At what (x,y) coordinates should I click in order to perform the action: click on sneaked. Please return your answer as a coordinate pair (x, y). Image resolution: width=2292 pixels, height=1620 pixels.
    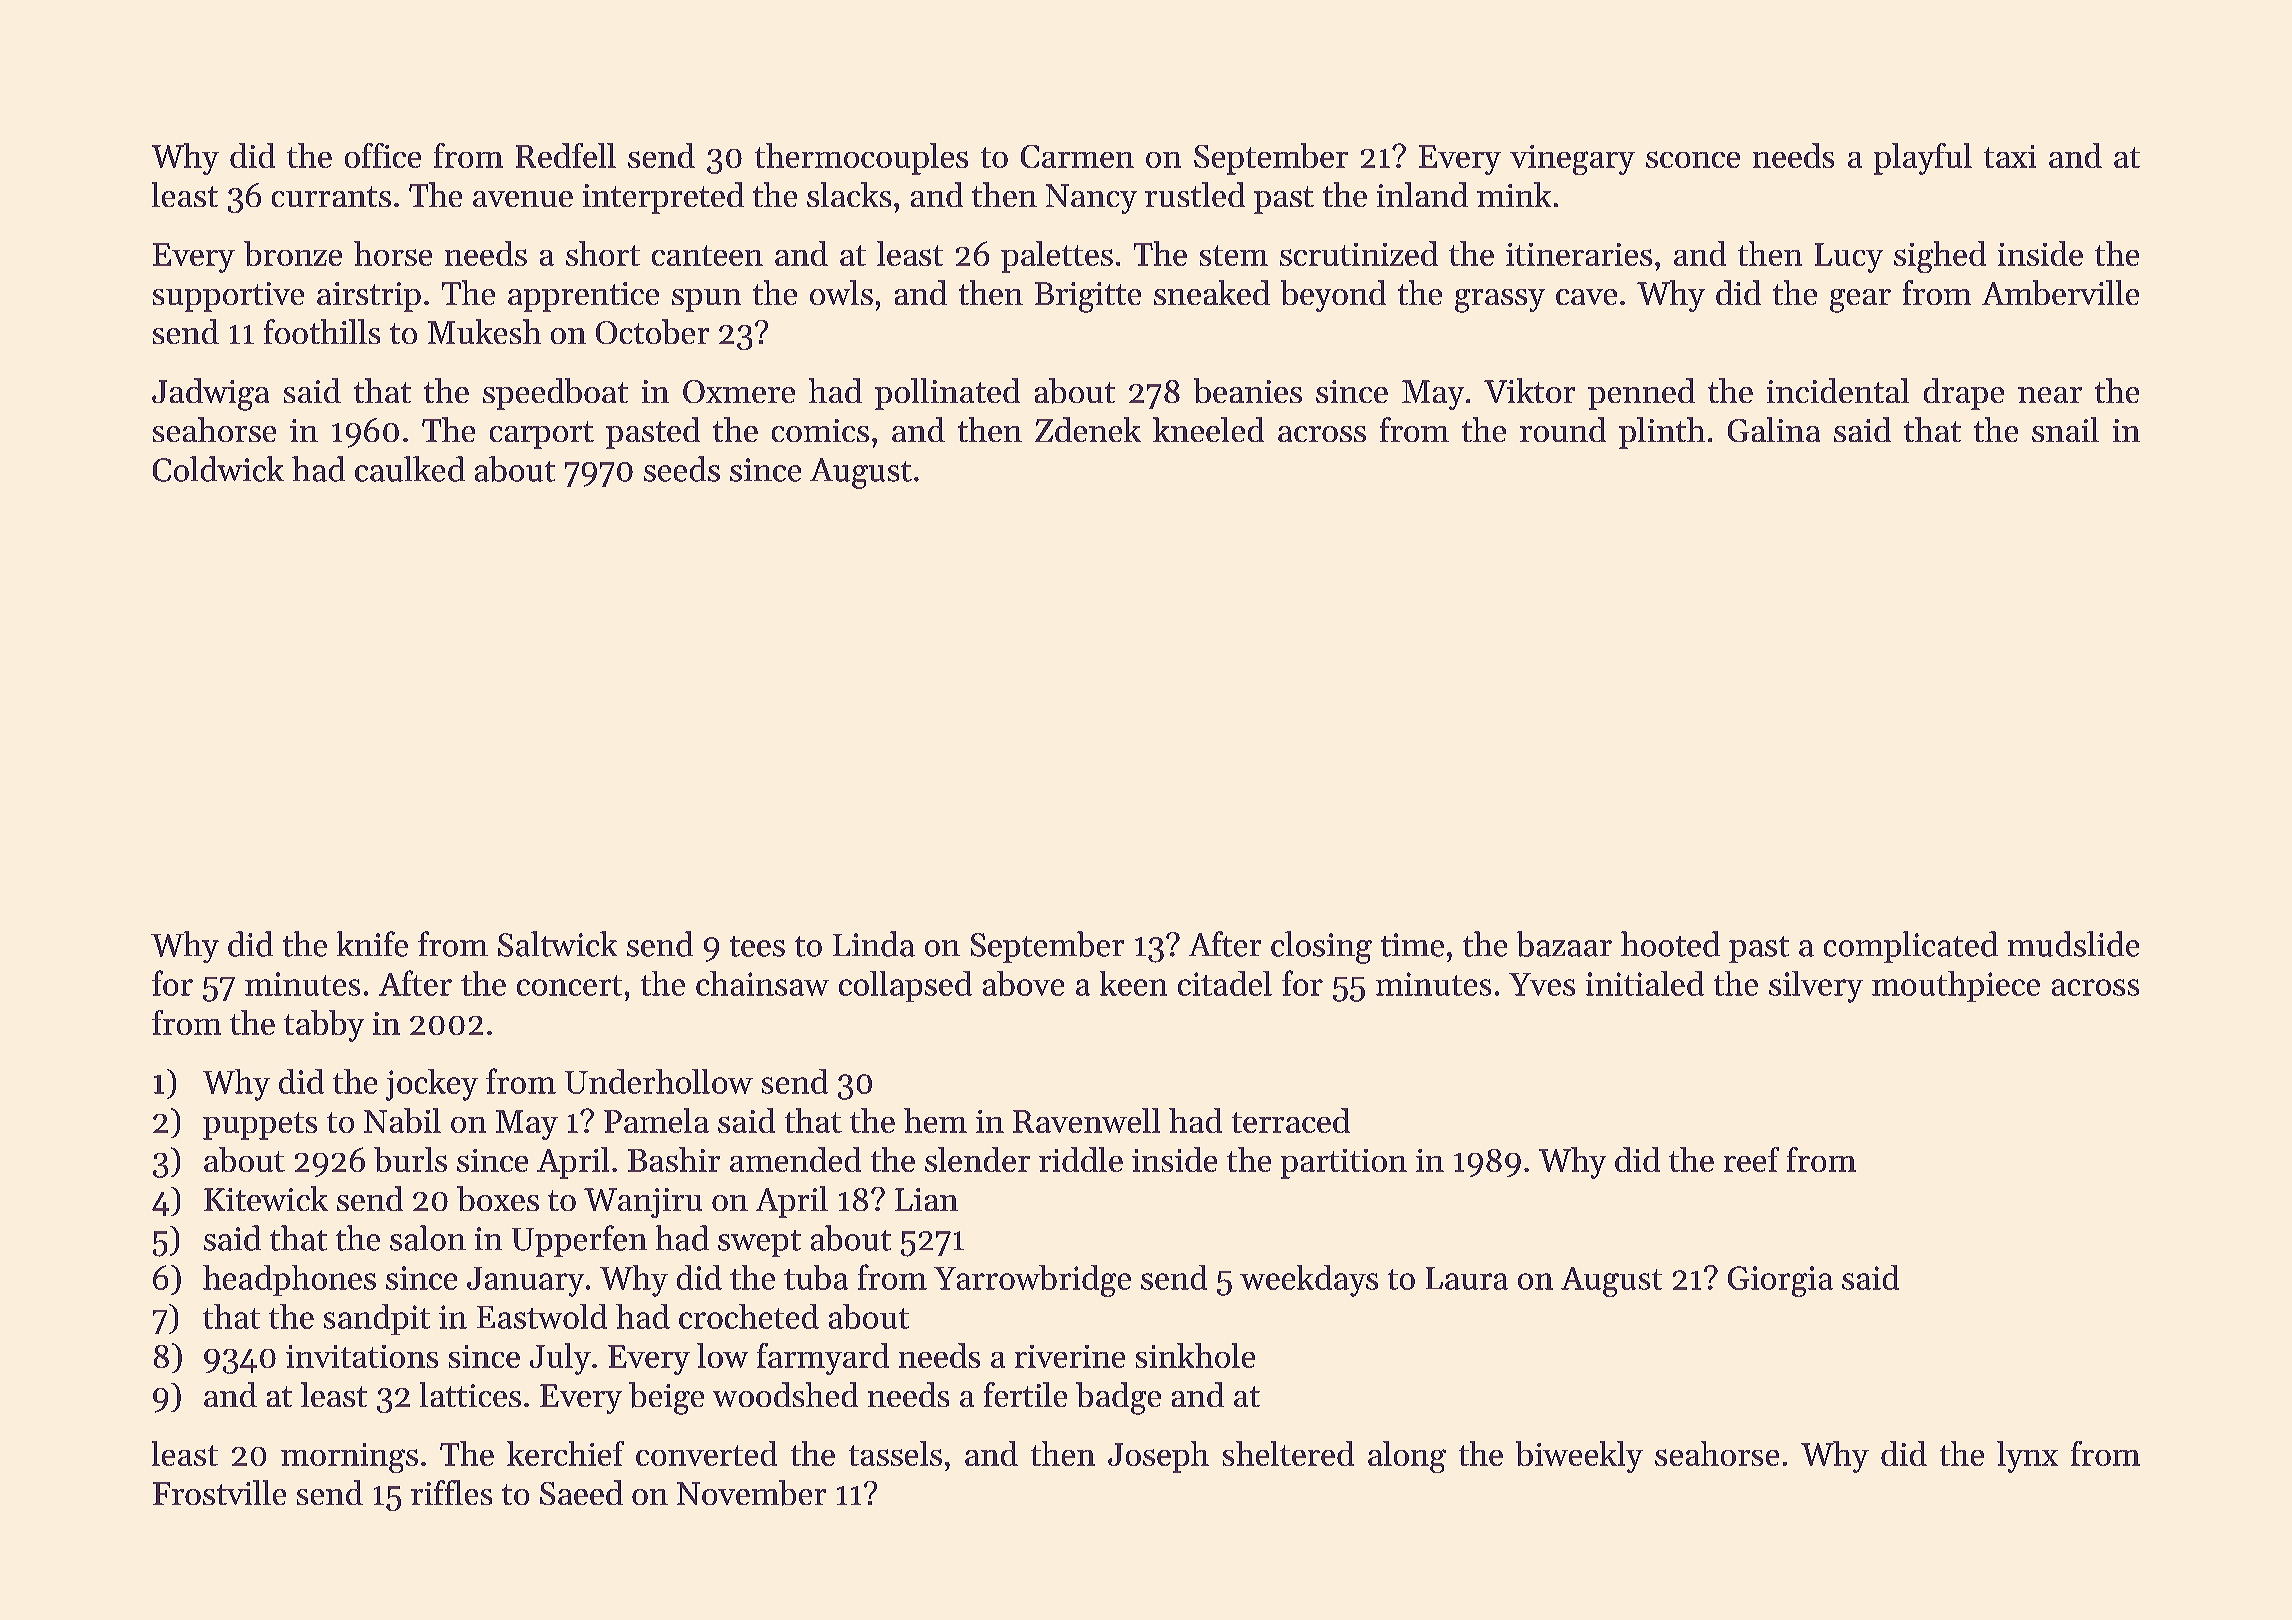
    Looking at the image, I should click on (1212, 292).
